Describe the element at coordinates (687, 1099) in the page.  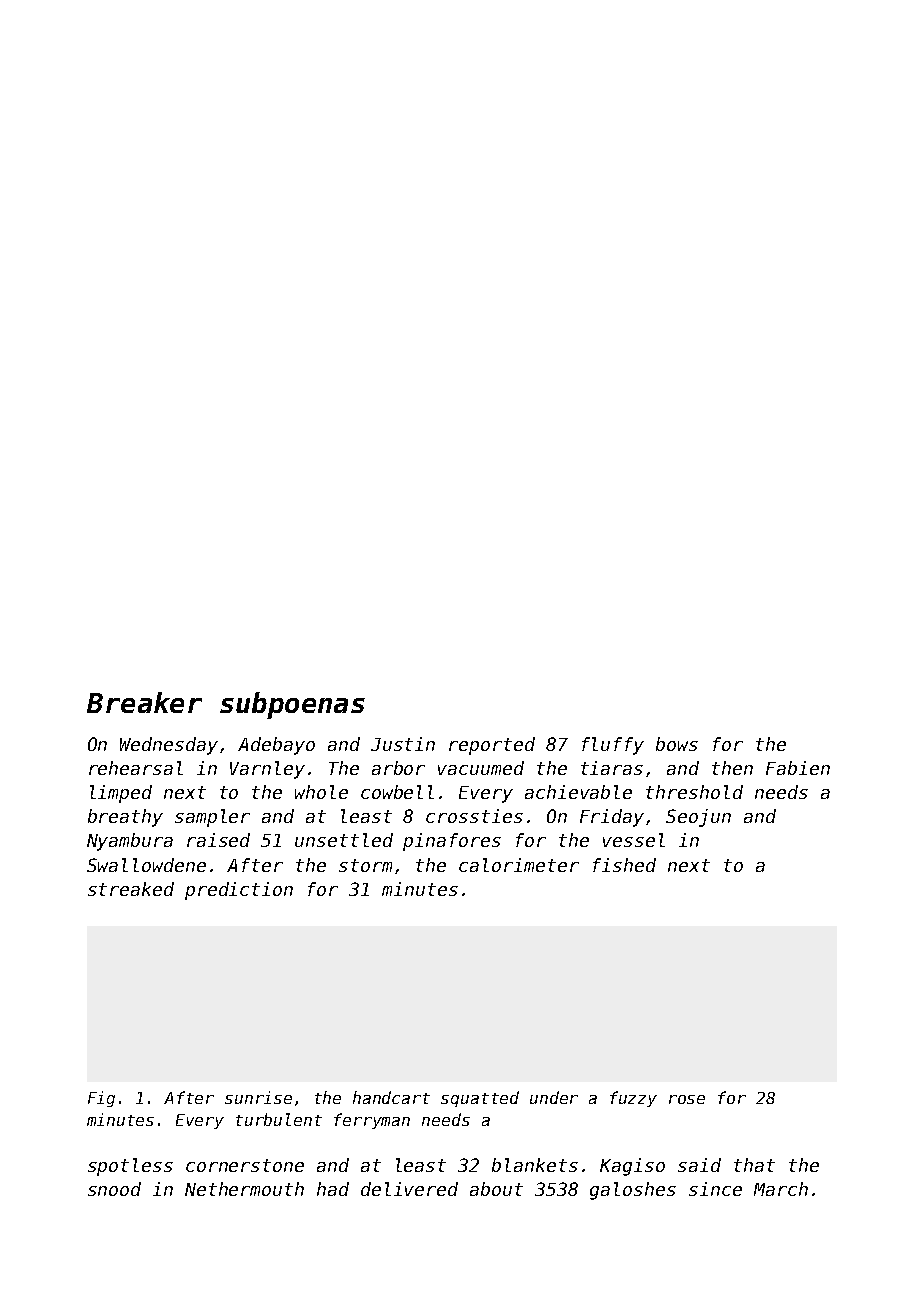
I see `rose` at that location.
